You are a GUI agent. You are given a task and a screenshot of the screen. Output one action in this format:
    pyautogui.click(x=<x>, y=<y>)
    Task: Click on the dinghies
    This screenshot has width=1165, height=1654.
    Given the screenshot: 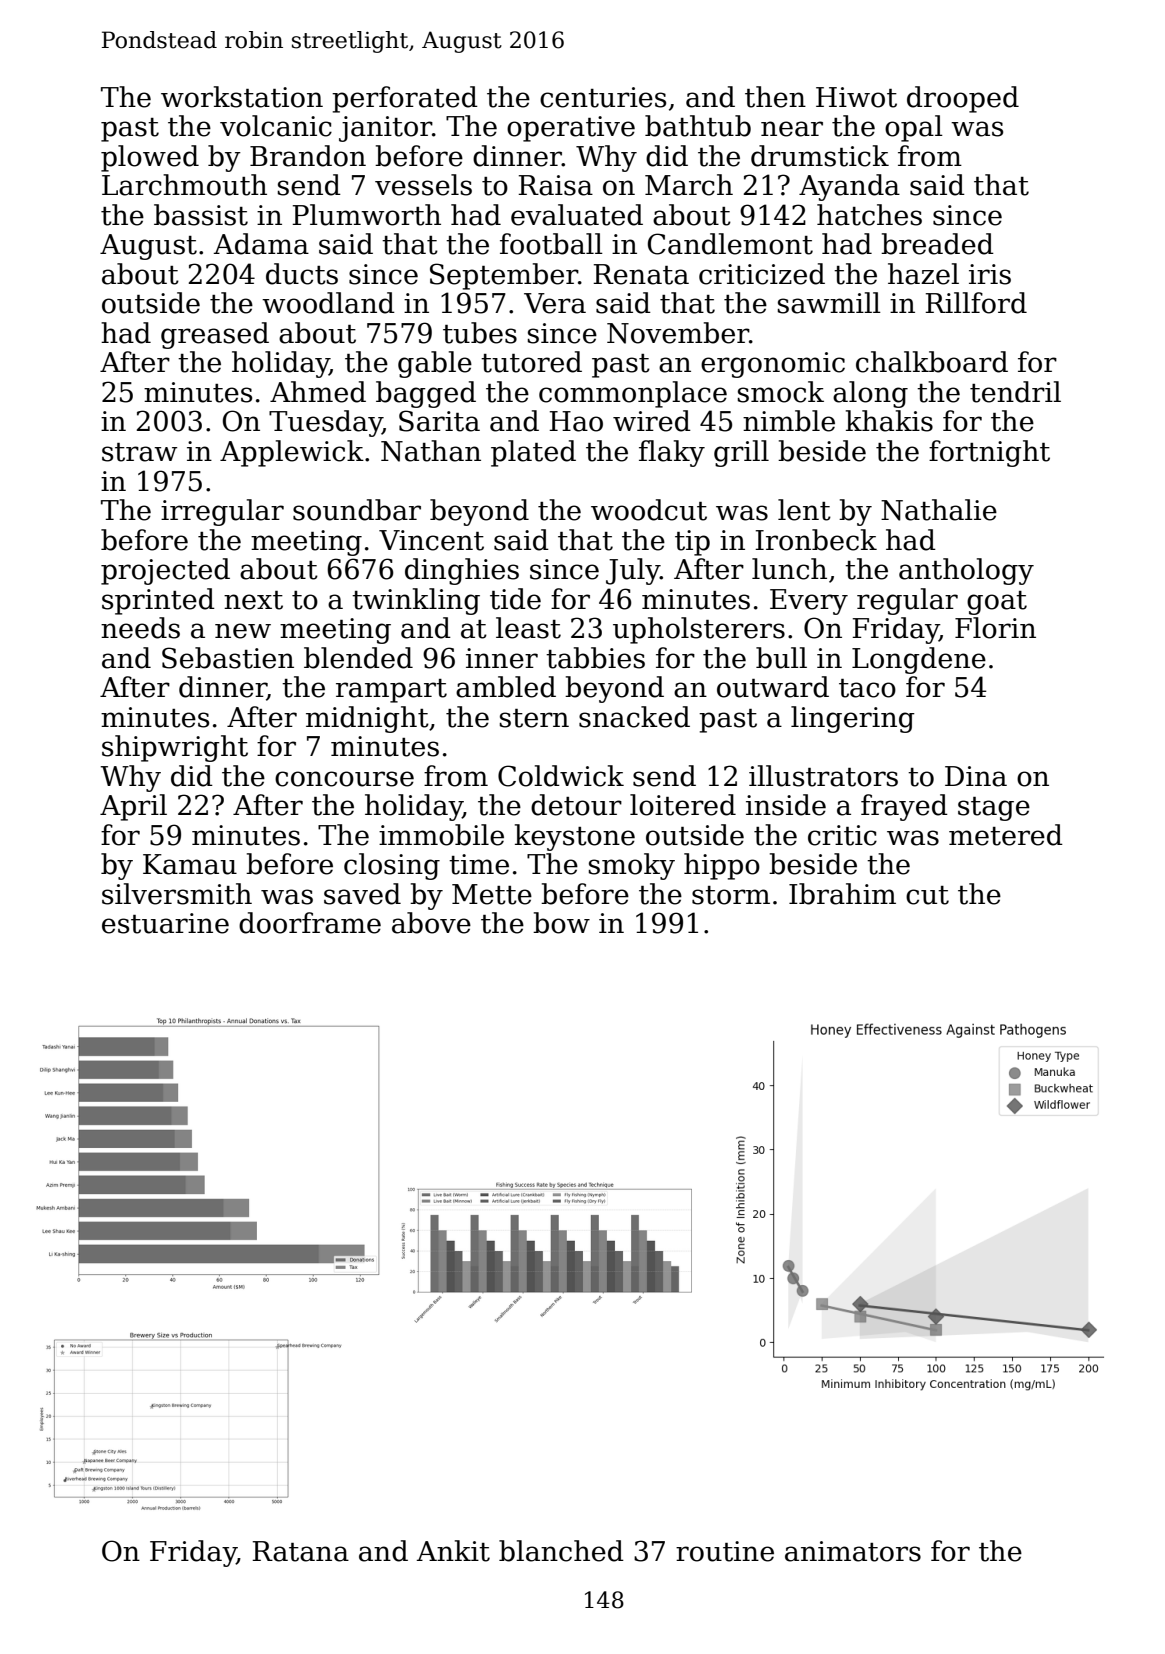 What is the action you would take?
    pyautogui.click(x=462, y=571)
